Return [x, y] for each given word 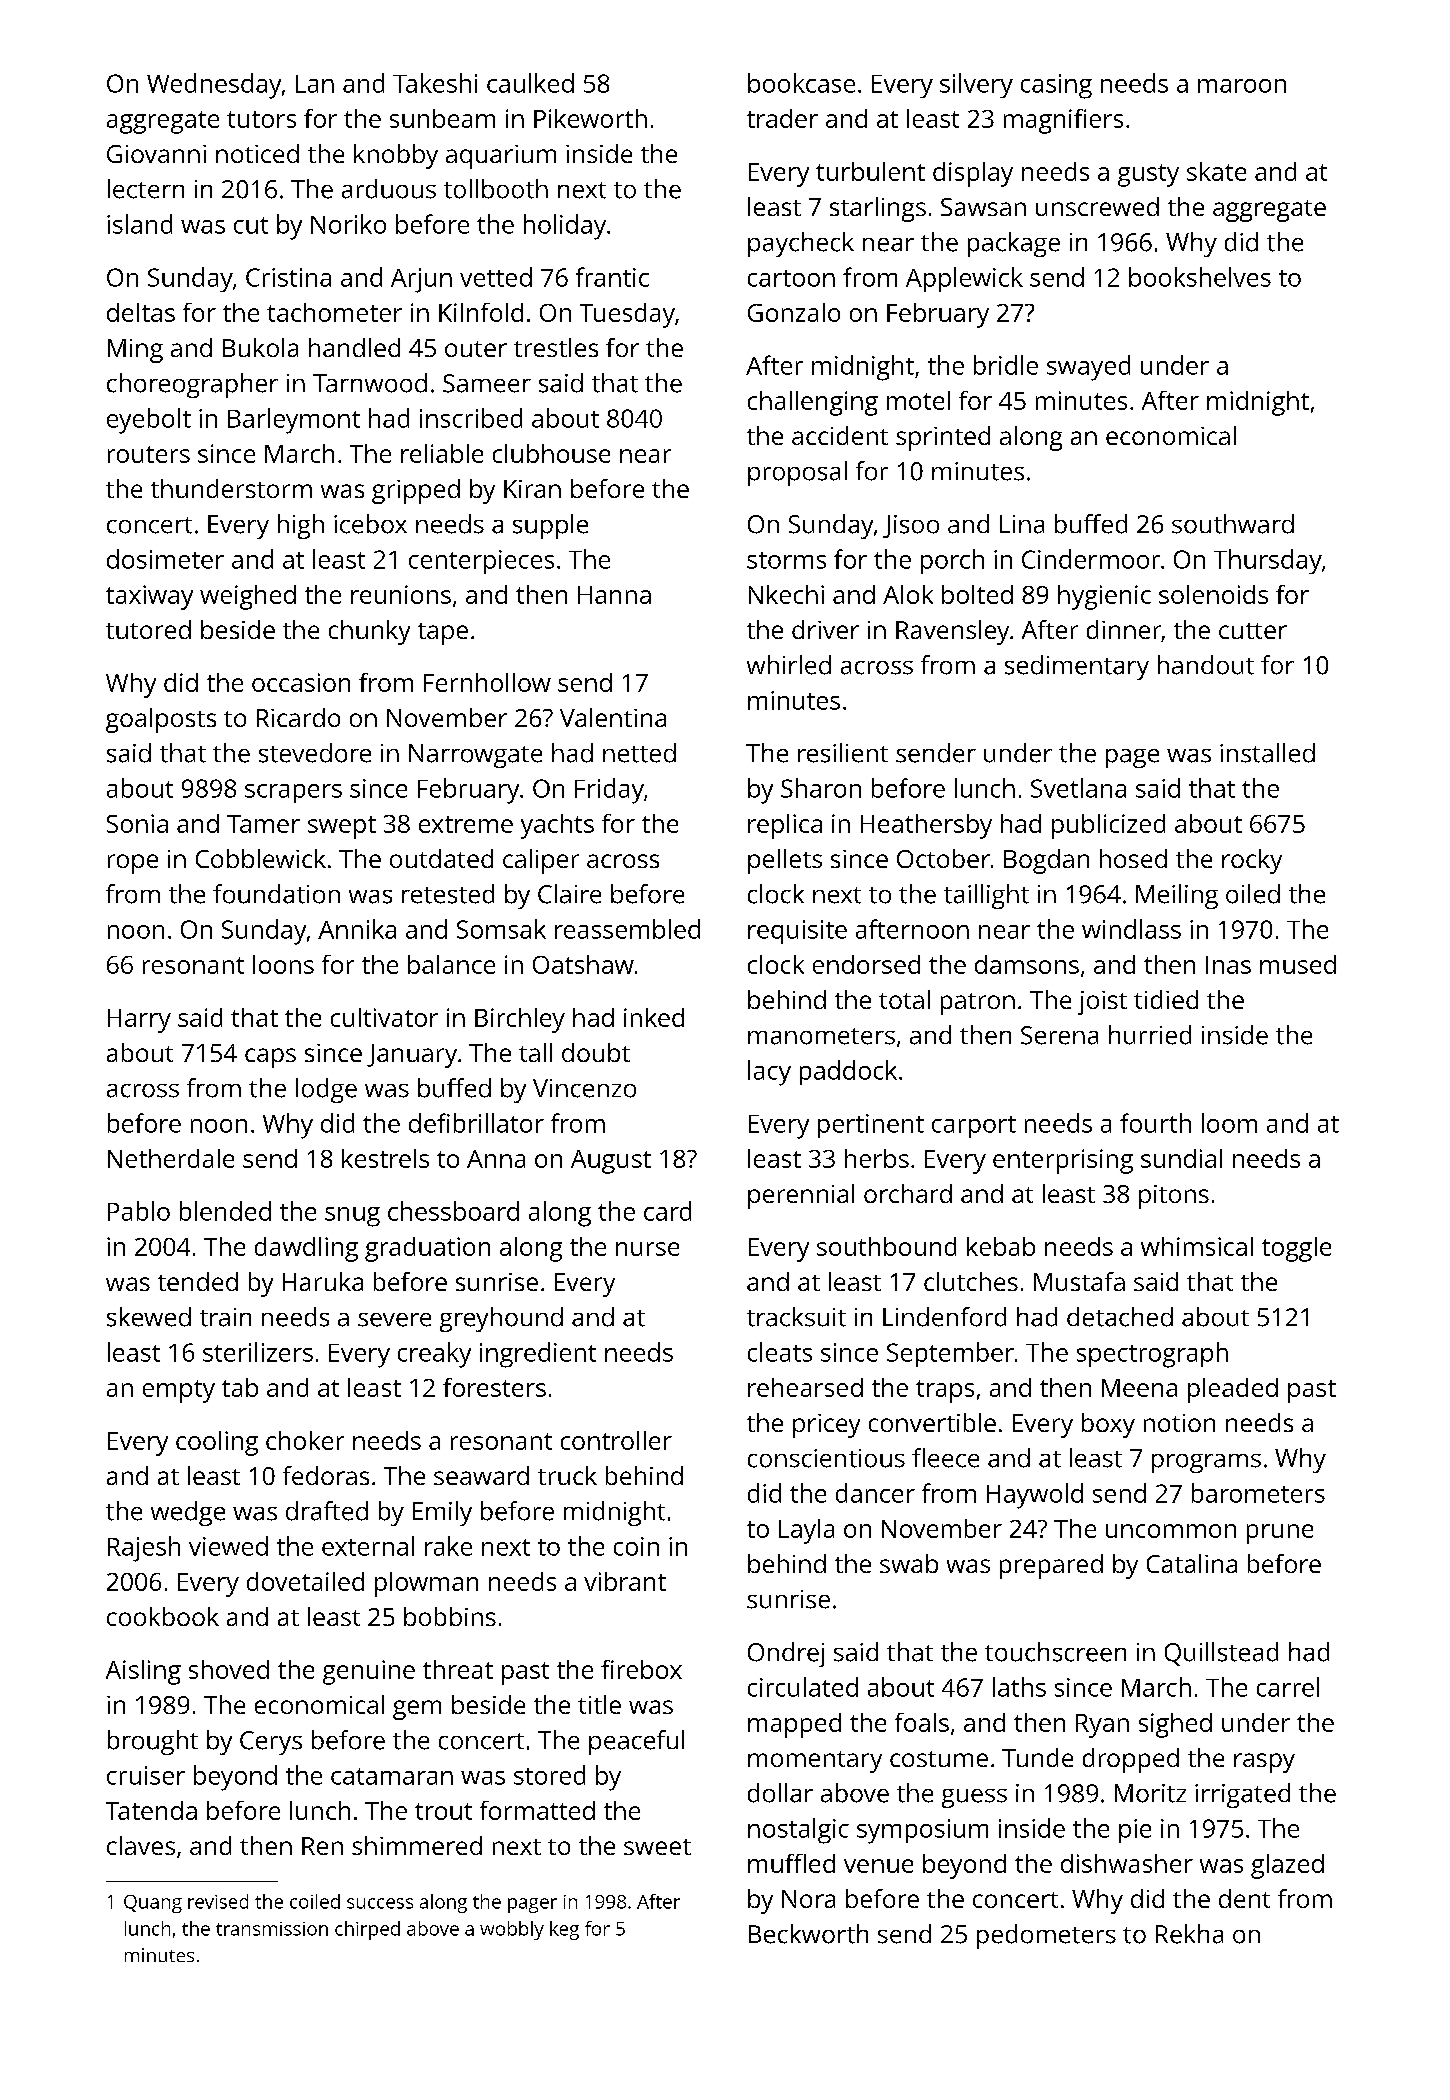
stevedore [315, 753]
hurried [1150, 1035]
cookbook [163, 1616]
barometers [1258, 1493]
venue [878, 1866]
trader [782, 118]
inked [654, 1017]
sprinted [943, 438]
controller [616, 1440]
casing [1056, 86]
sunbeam [442, 118]
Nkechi [786, 594]
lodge [326, 1090]
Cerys [271, 1743]
